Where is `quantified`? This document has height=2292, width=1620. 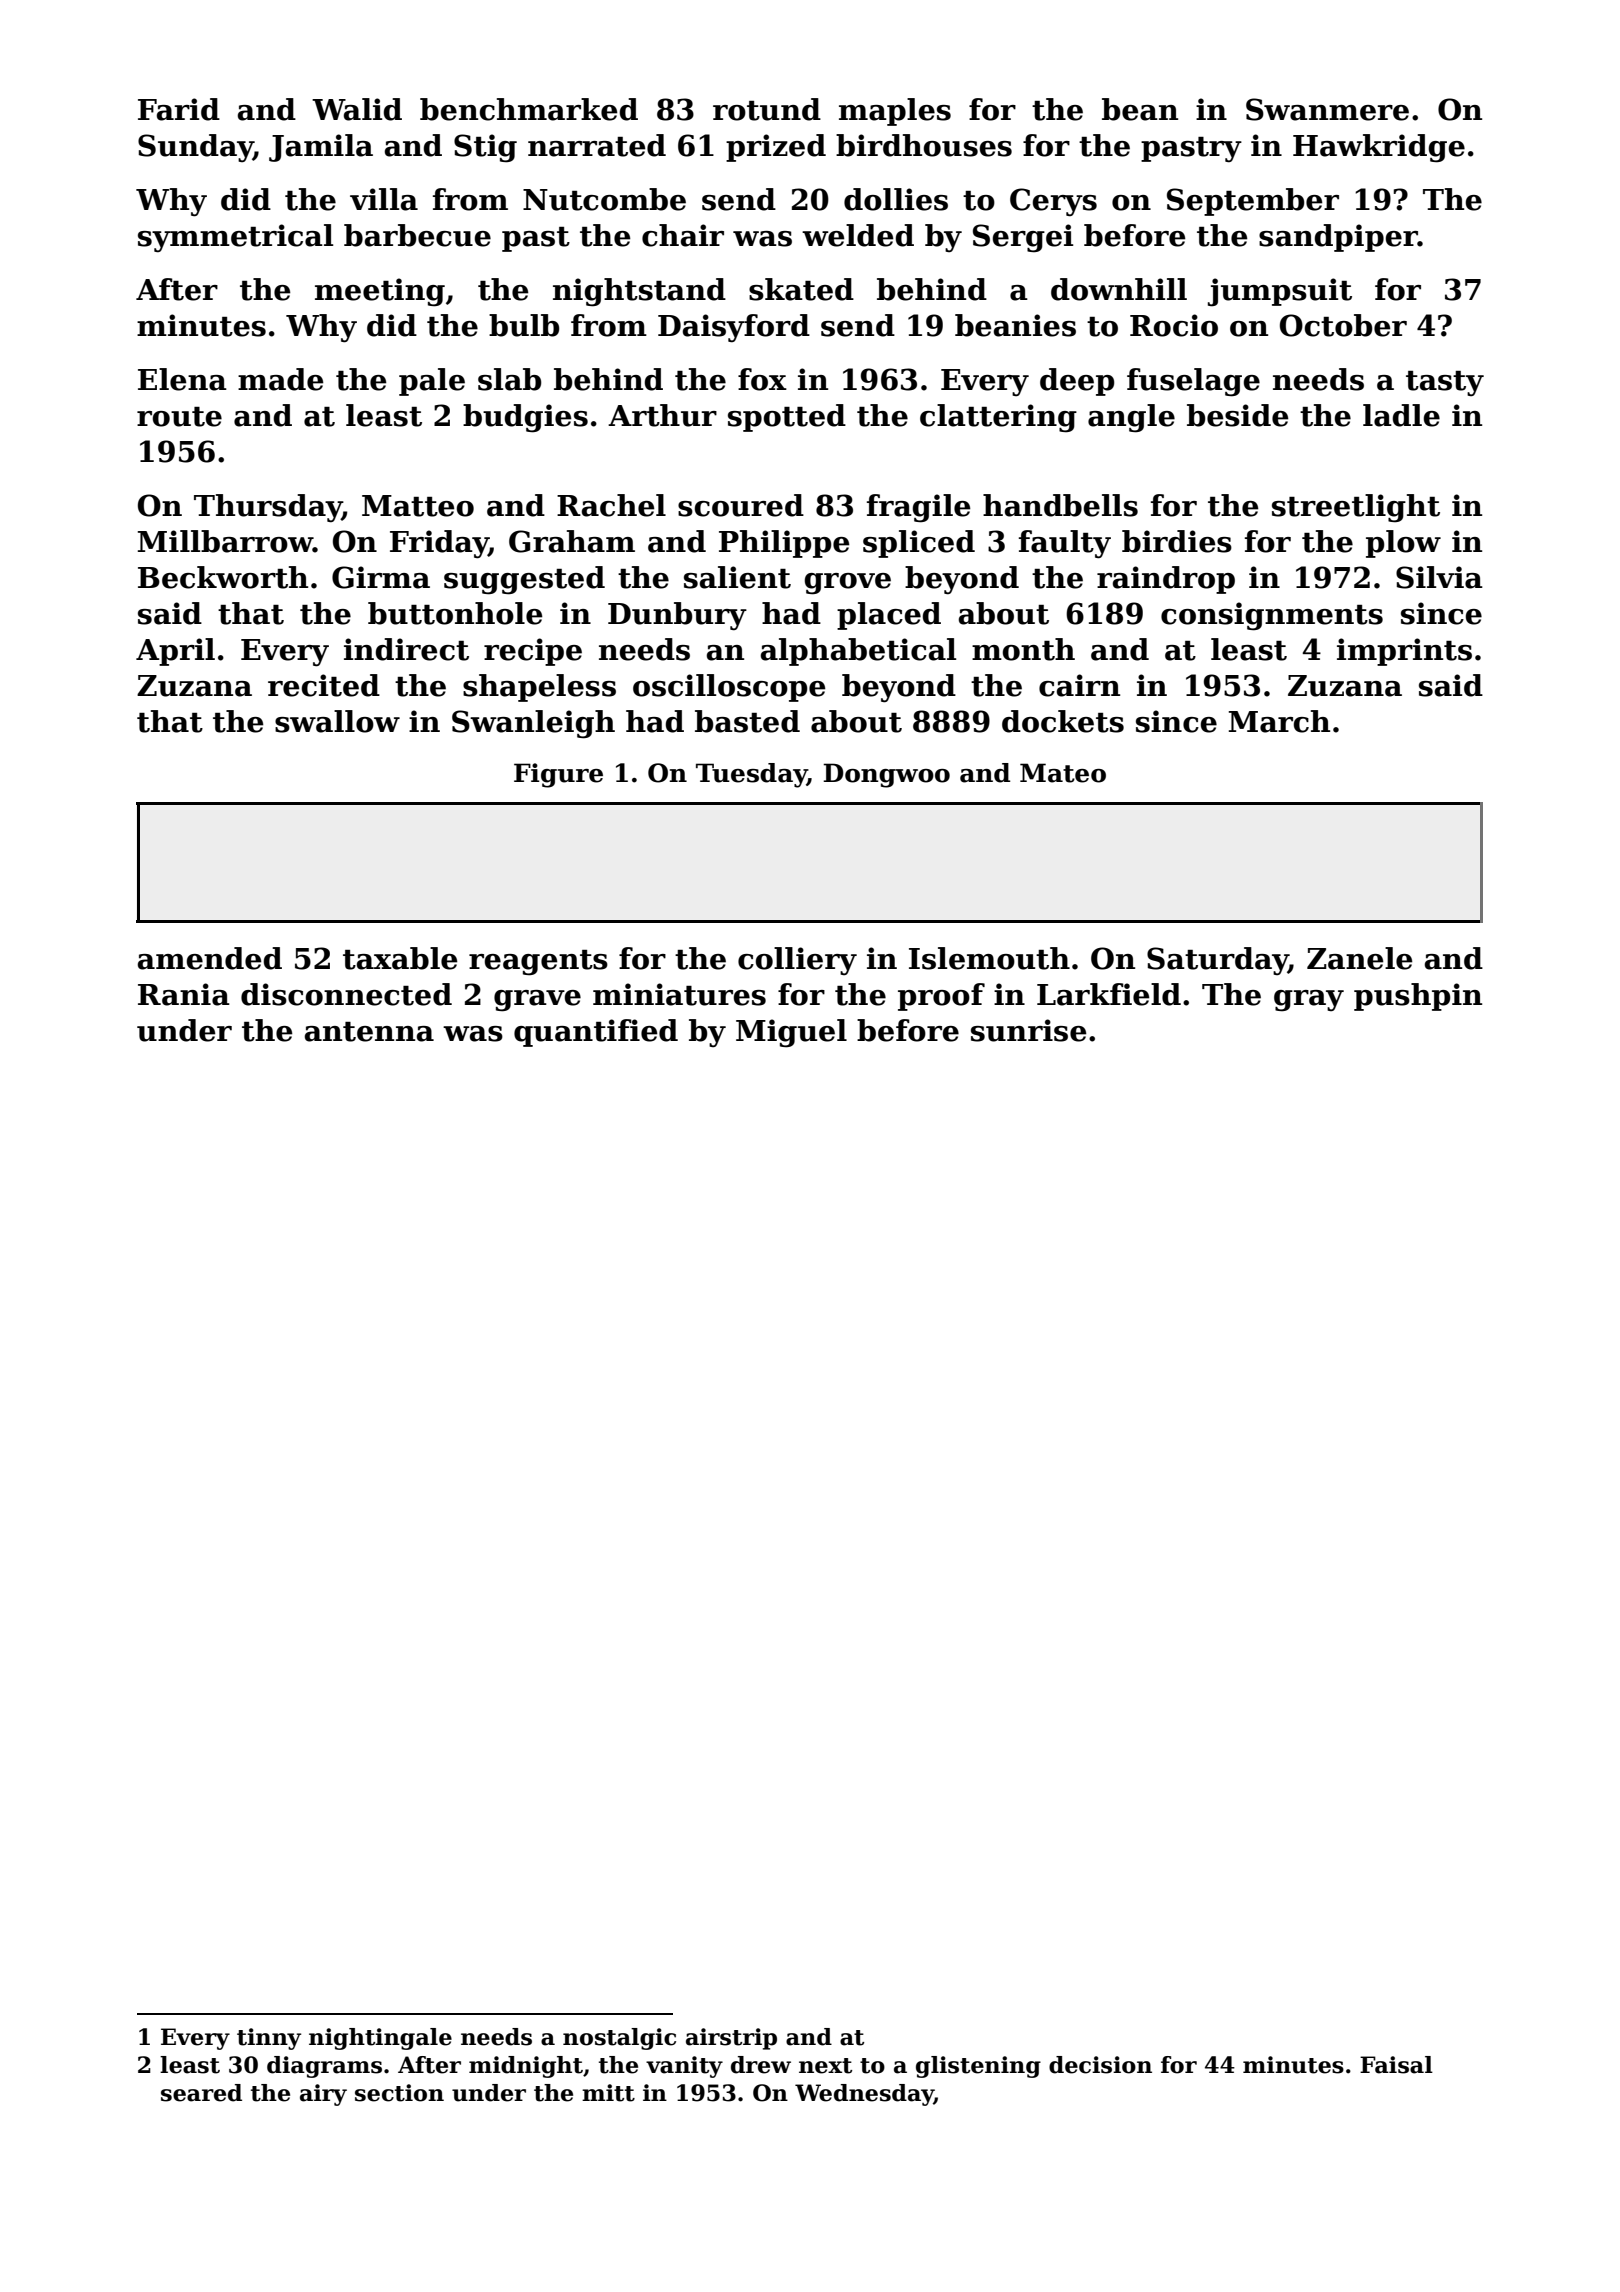
quantified is located at coordinates (596, 1033).
